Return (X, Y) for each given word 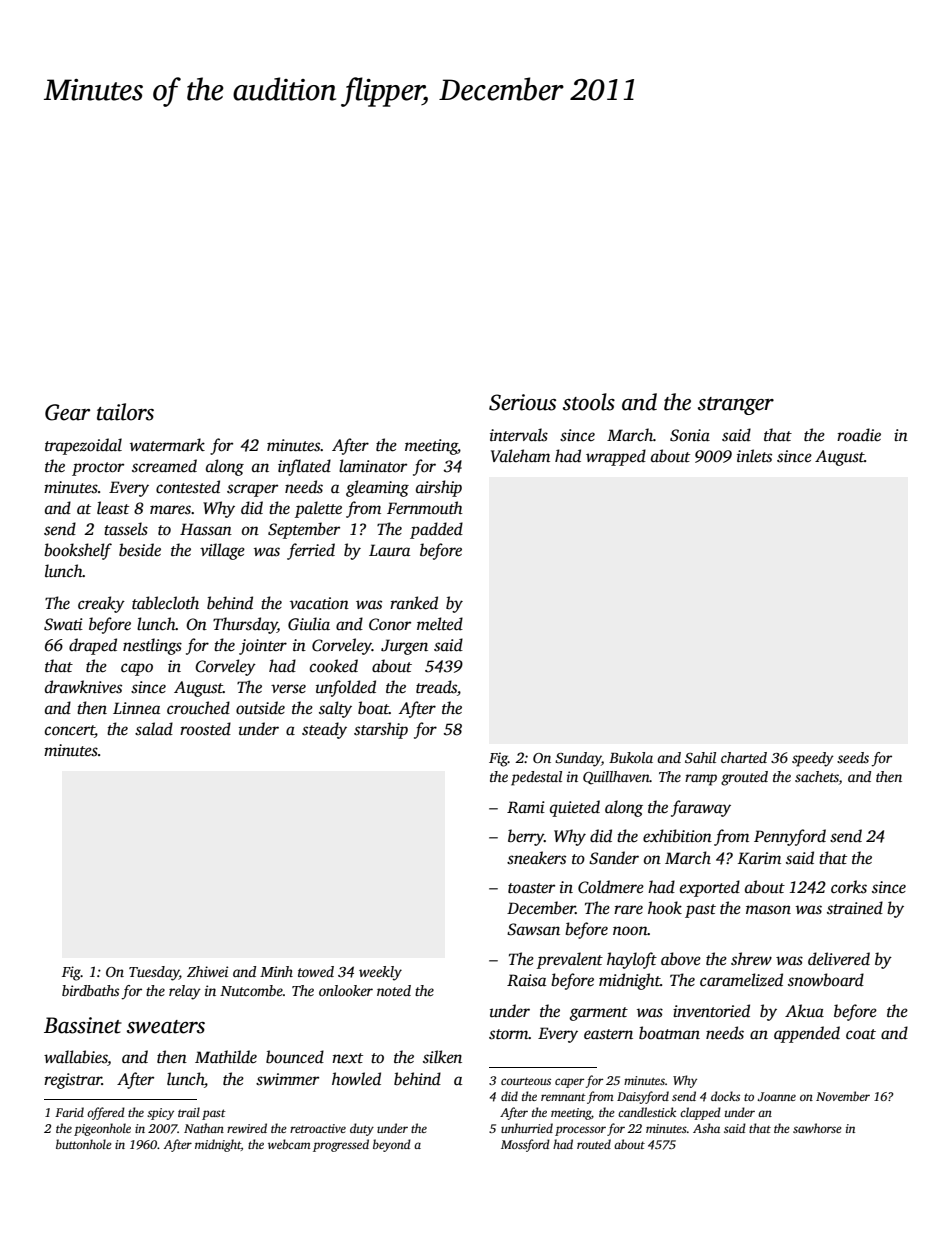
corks (849, 887)
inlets (754, 456)
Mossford (525, 1145)
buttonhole (83, 1144)
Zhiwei (207, 971)
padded (436, 530)
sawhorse (817, 1128)
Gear (67, 412)
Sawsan (533, 929)
